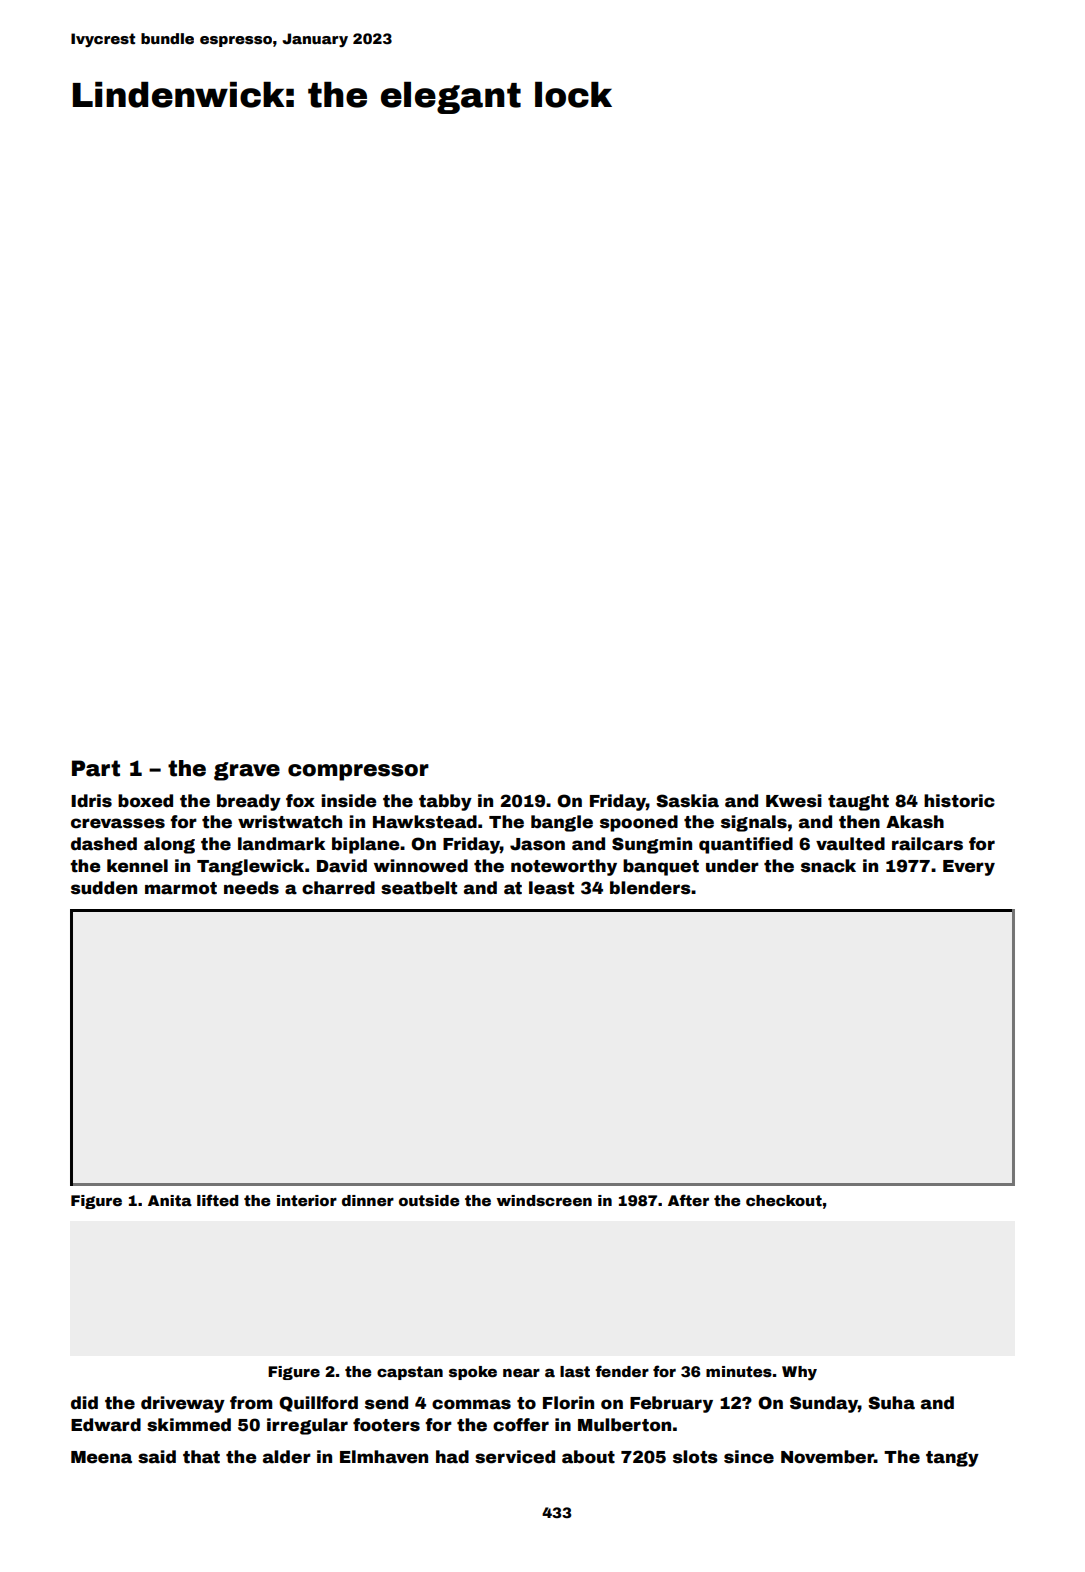 This image has height=1572, width=1085. I want to click on needs, so click(251, 888).
